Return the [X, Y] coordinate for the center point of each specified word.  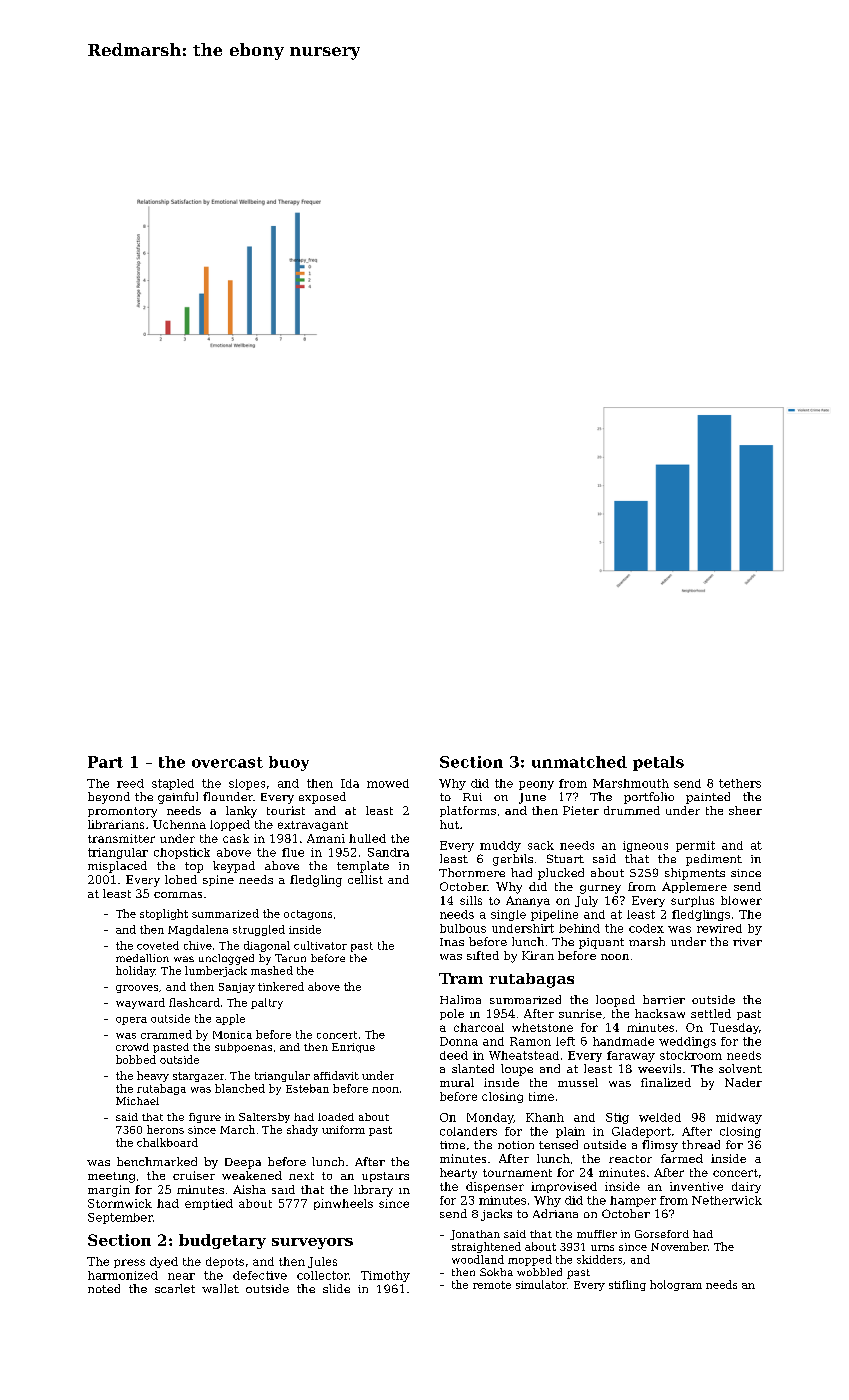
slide [336, 1288]
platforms [468, 811]
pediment [714, 860]
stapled [173, 784]
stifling [627, 1285]
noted [104, 1288]
